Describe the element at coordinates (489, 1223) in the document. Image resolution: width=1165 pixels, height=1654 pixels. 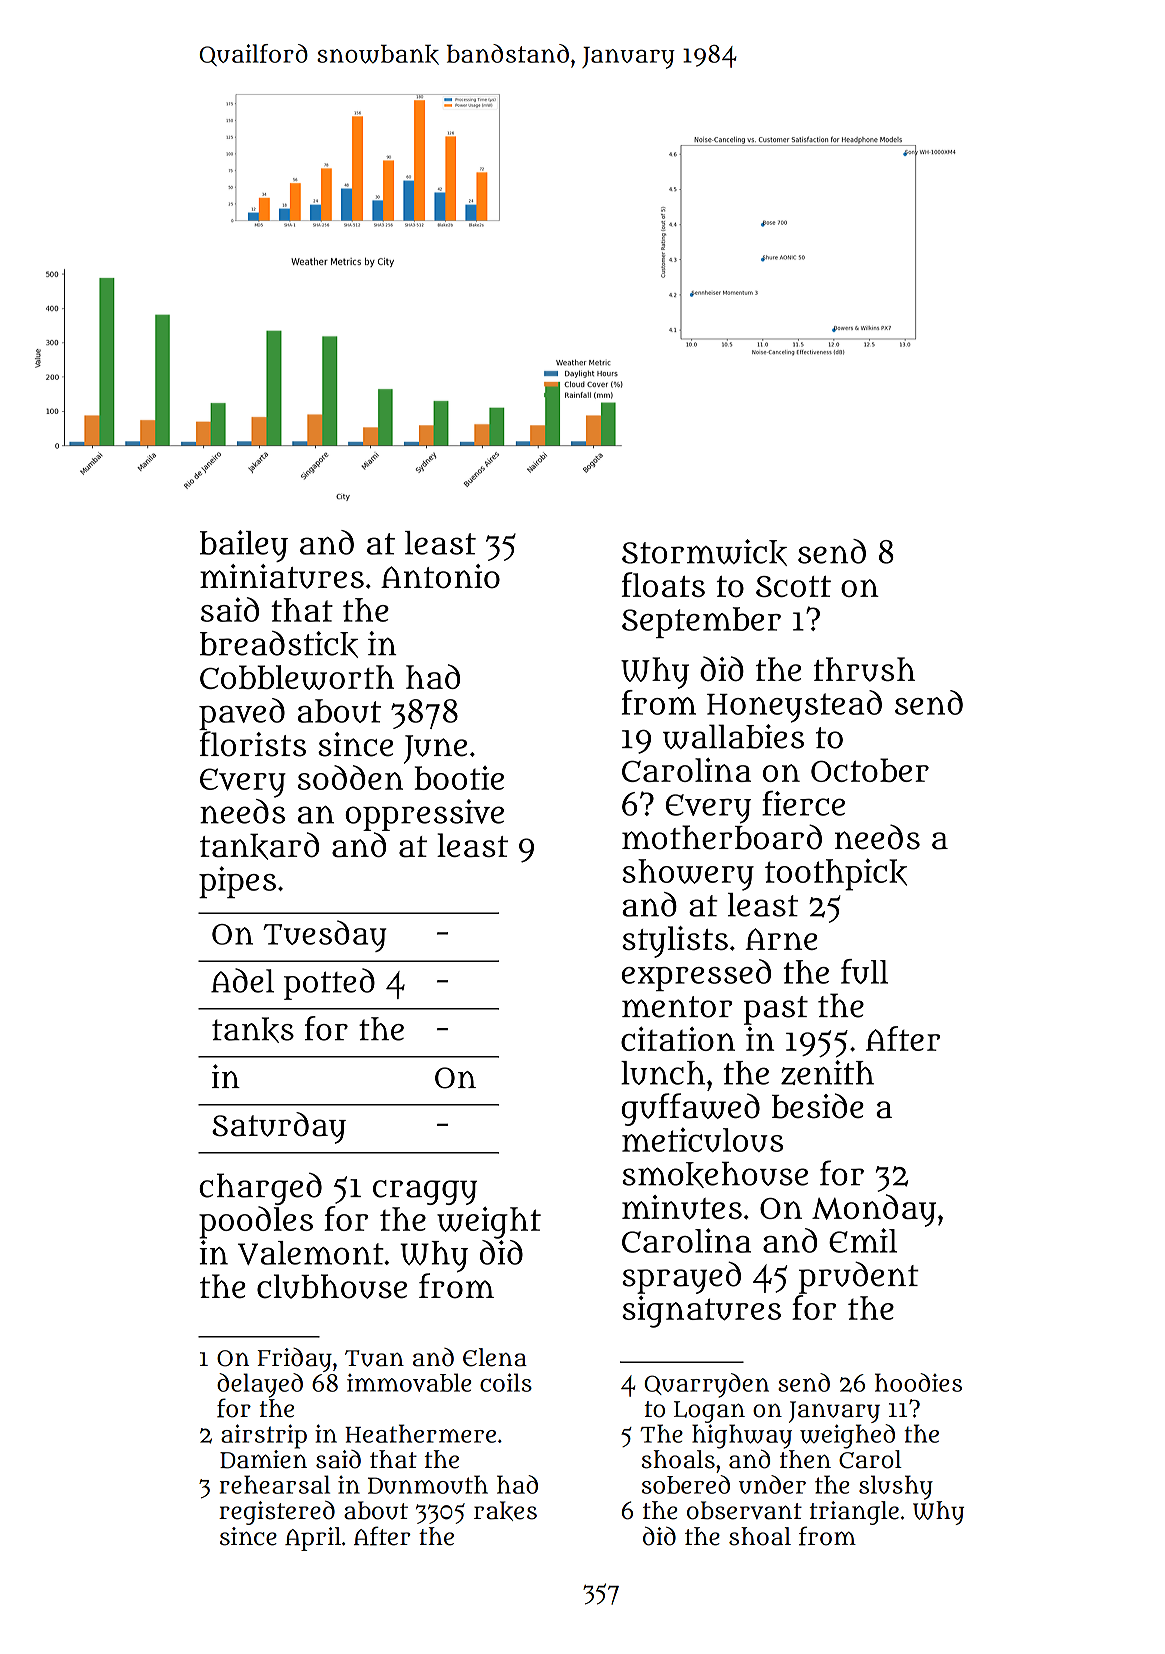
I see `weight` at that location.
